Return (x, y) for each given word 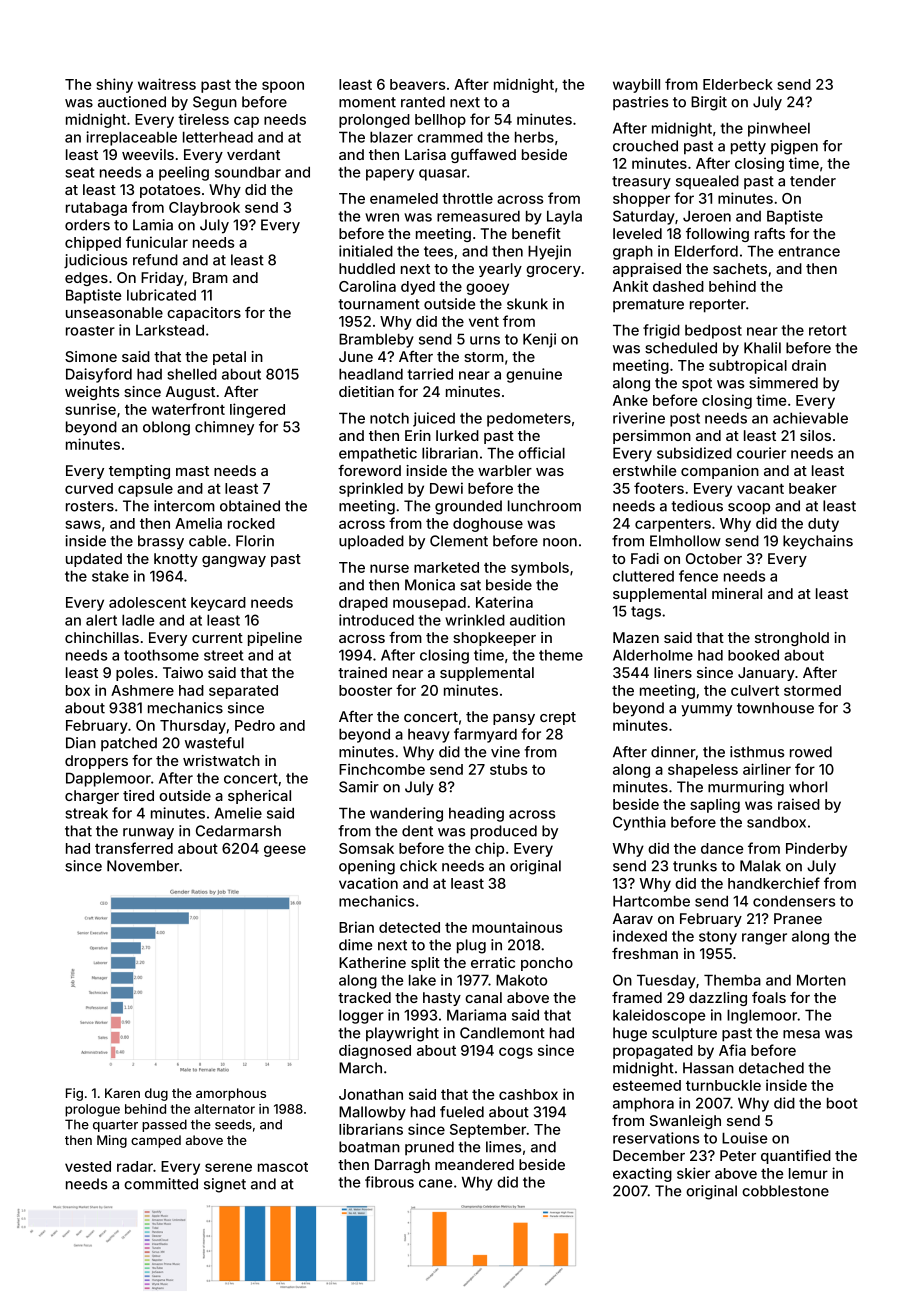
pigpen (794, 147)
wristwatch (221, 760)
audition (537, 620)
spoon (283, 87)
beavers (418, 84)
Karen (122, 1093)
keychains (818, 542)
